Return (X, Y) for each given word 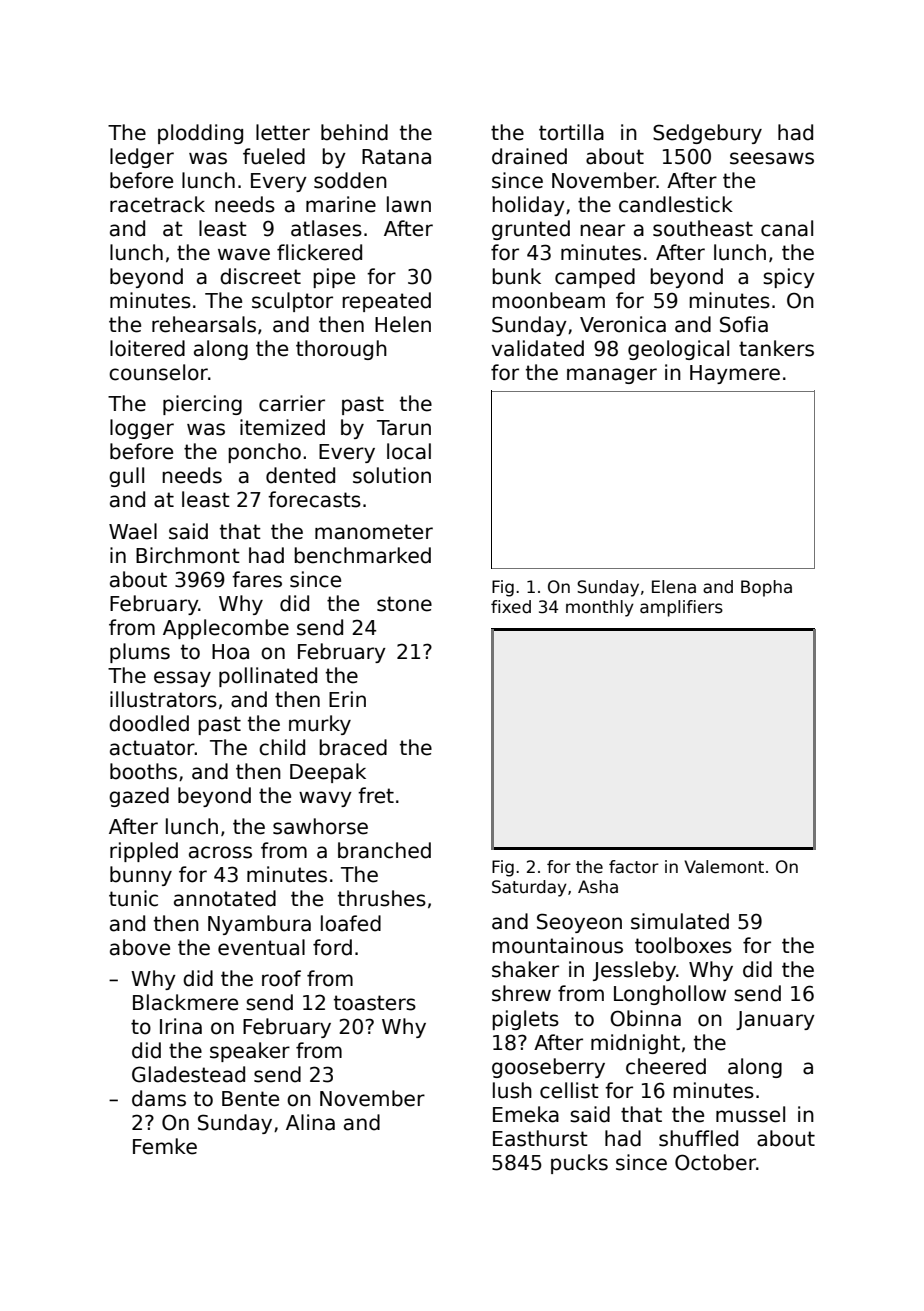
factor (634, 867)
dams (159, 1098)
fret (376, 795)
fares (257, 579)
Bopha (766, 588)
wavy (325, 799)
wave (244, 254)
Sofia (744, 324)
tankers (776, 348)
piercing (202, 405)
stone (404, 604)
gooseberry (548, 1068)
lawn (409, 204)
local (409, 451)
